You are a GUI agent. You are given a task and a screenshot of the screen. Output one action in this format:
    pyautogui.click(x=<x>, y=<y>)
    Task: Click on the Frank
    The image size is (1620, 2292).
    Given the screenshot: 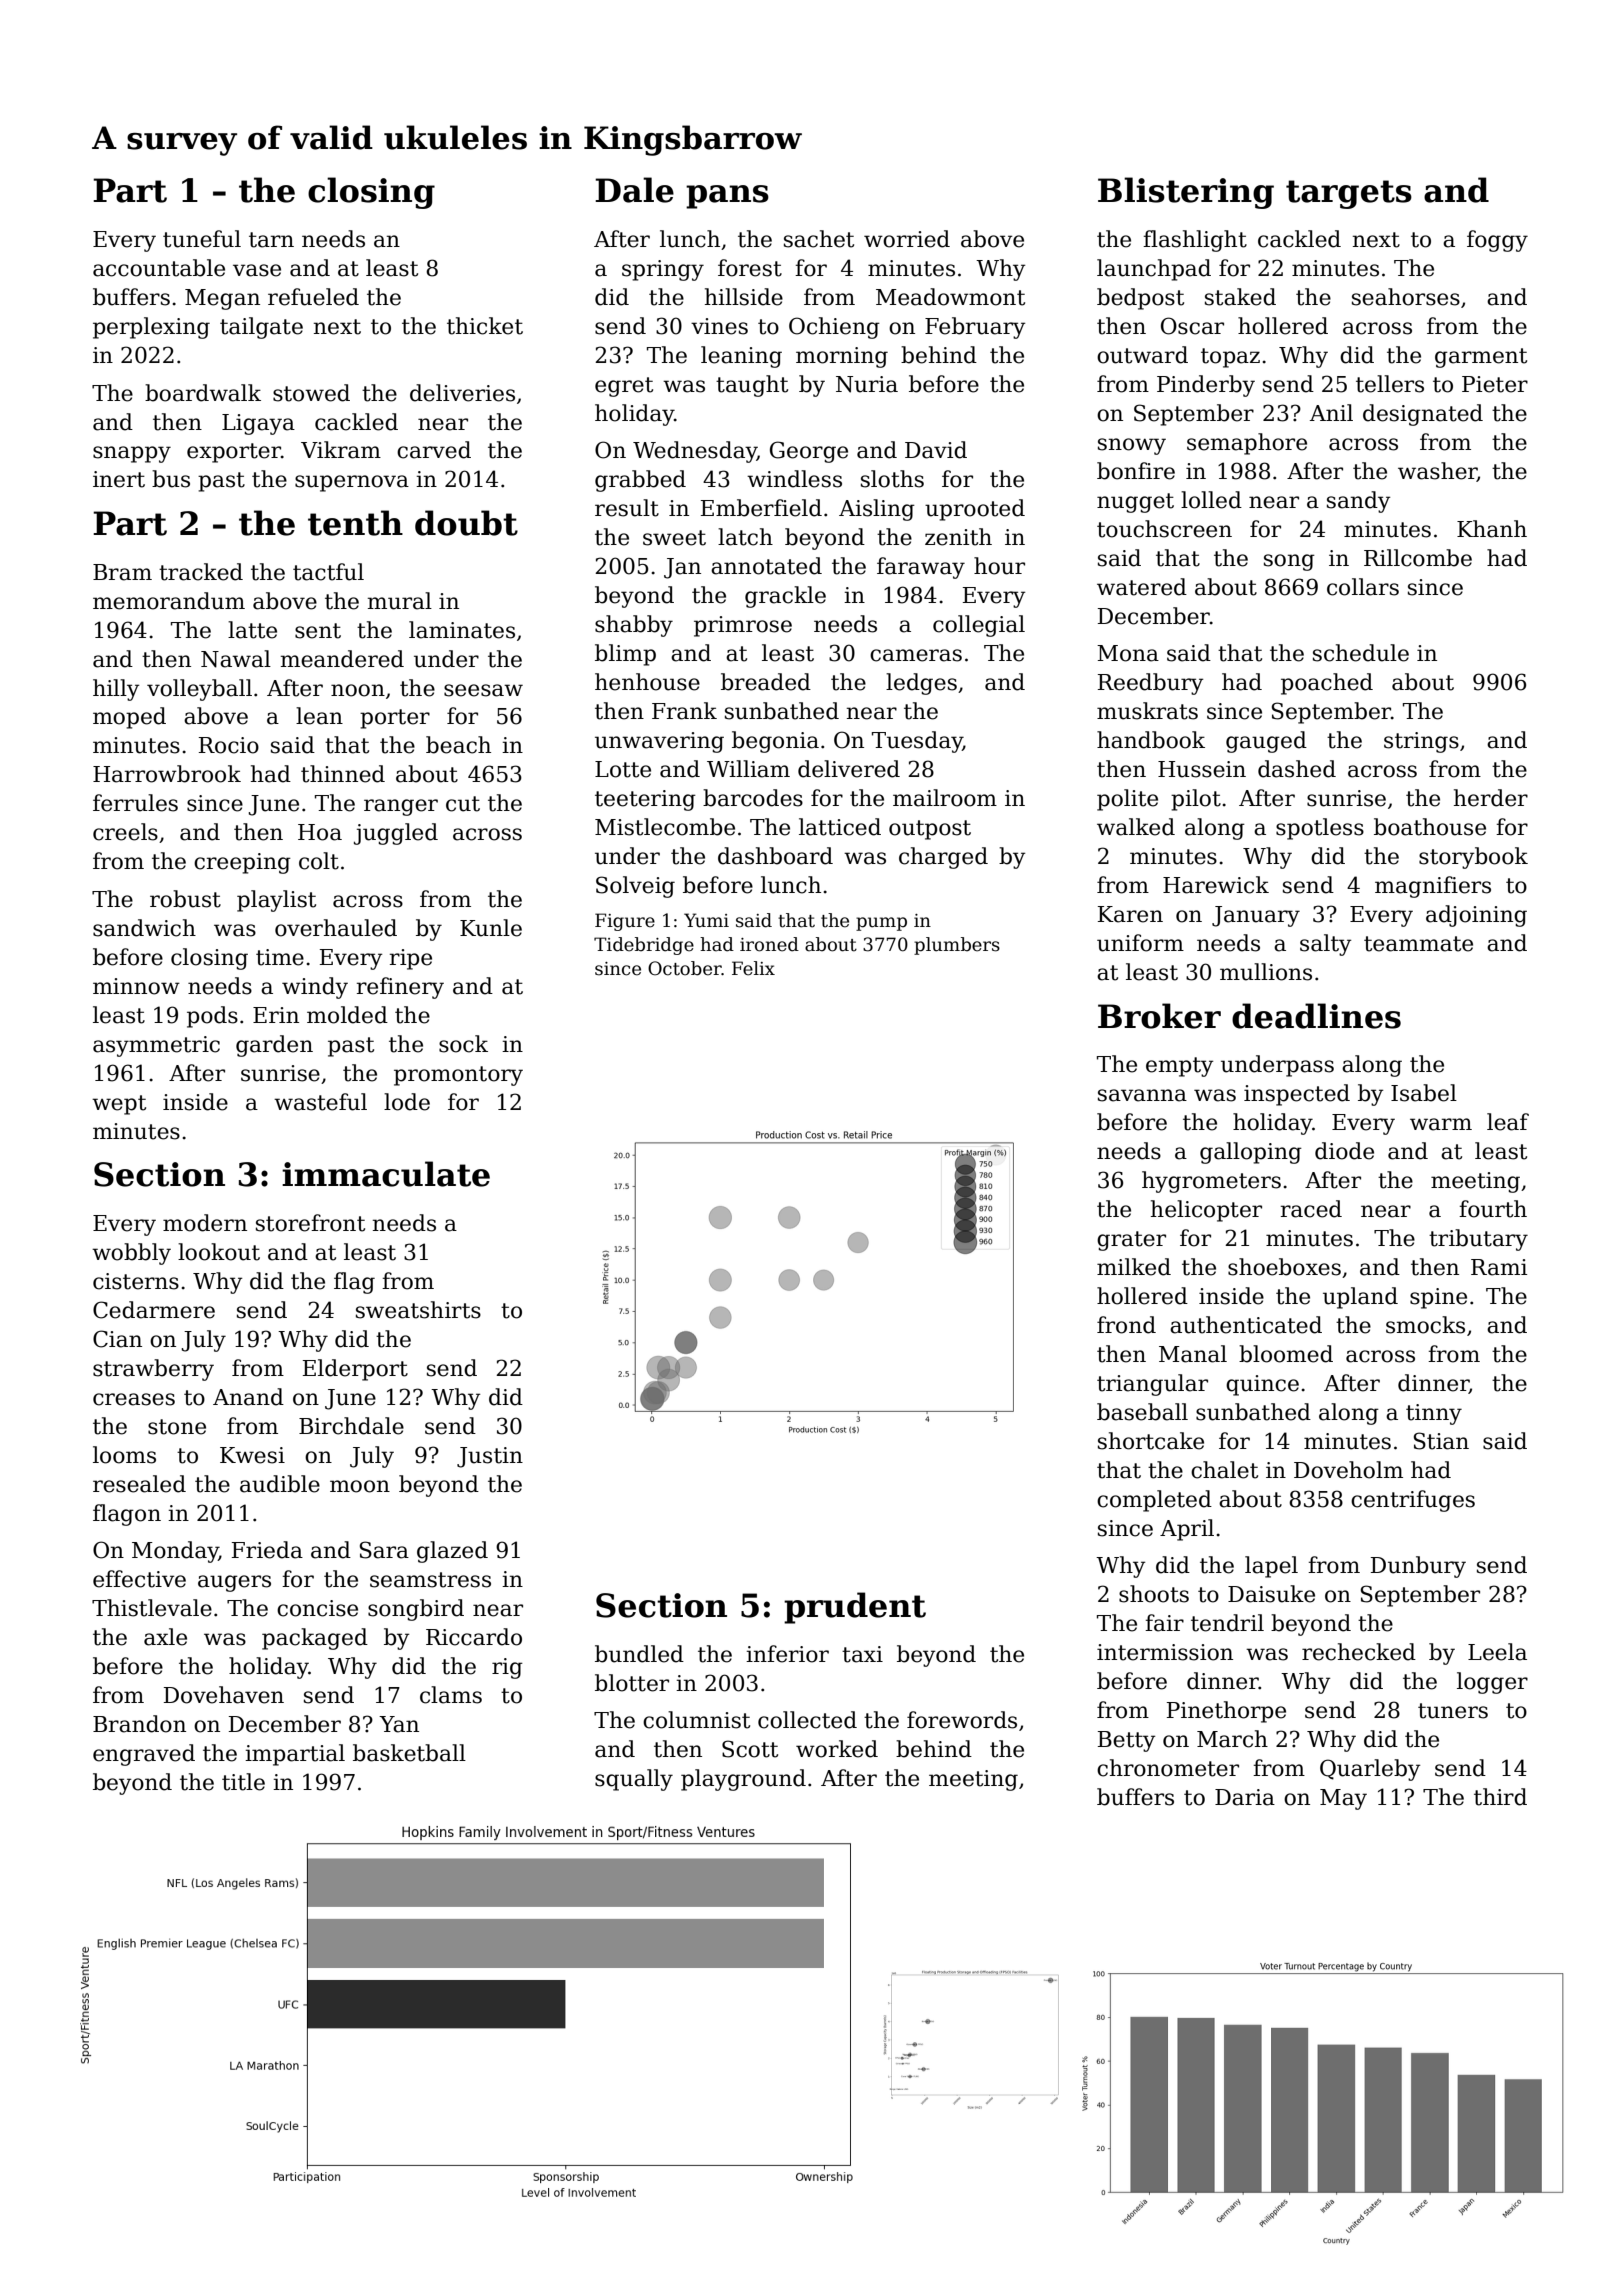 What is the action you would take?
    pyautogui.click(x=684, y=711)
